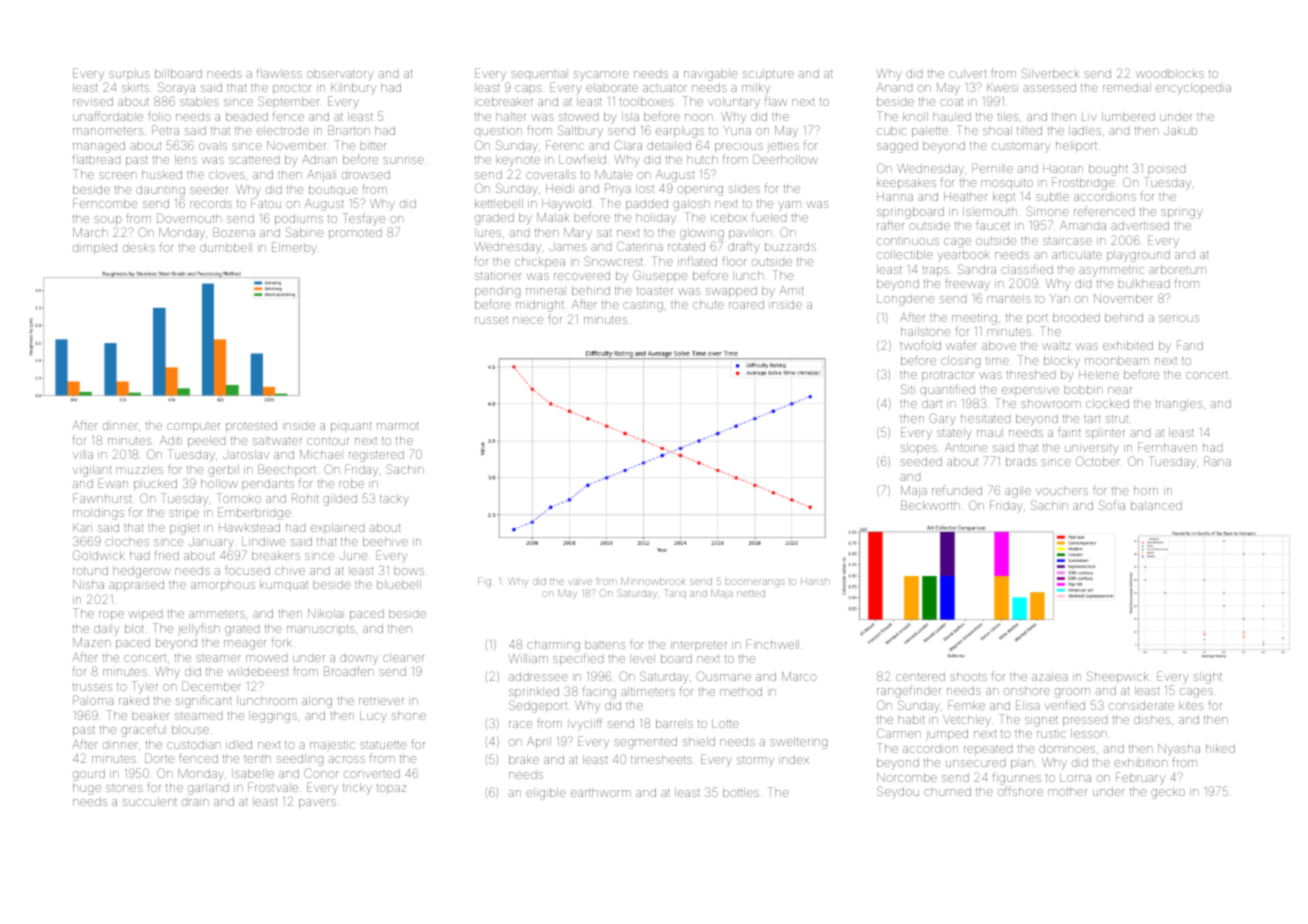  What do you see at coordinates (1018, 492) in the screenshot?
I see `agile` at bounding box center [1018, 492].
